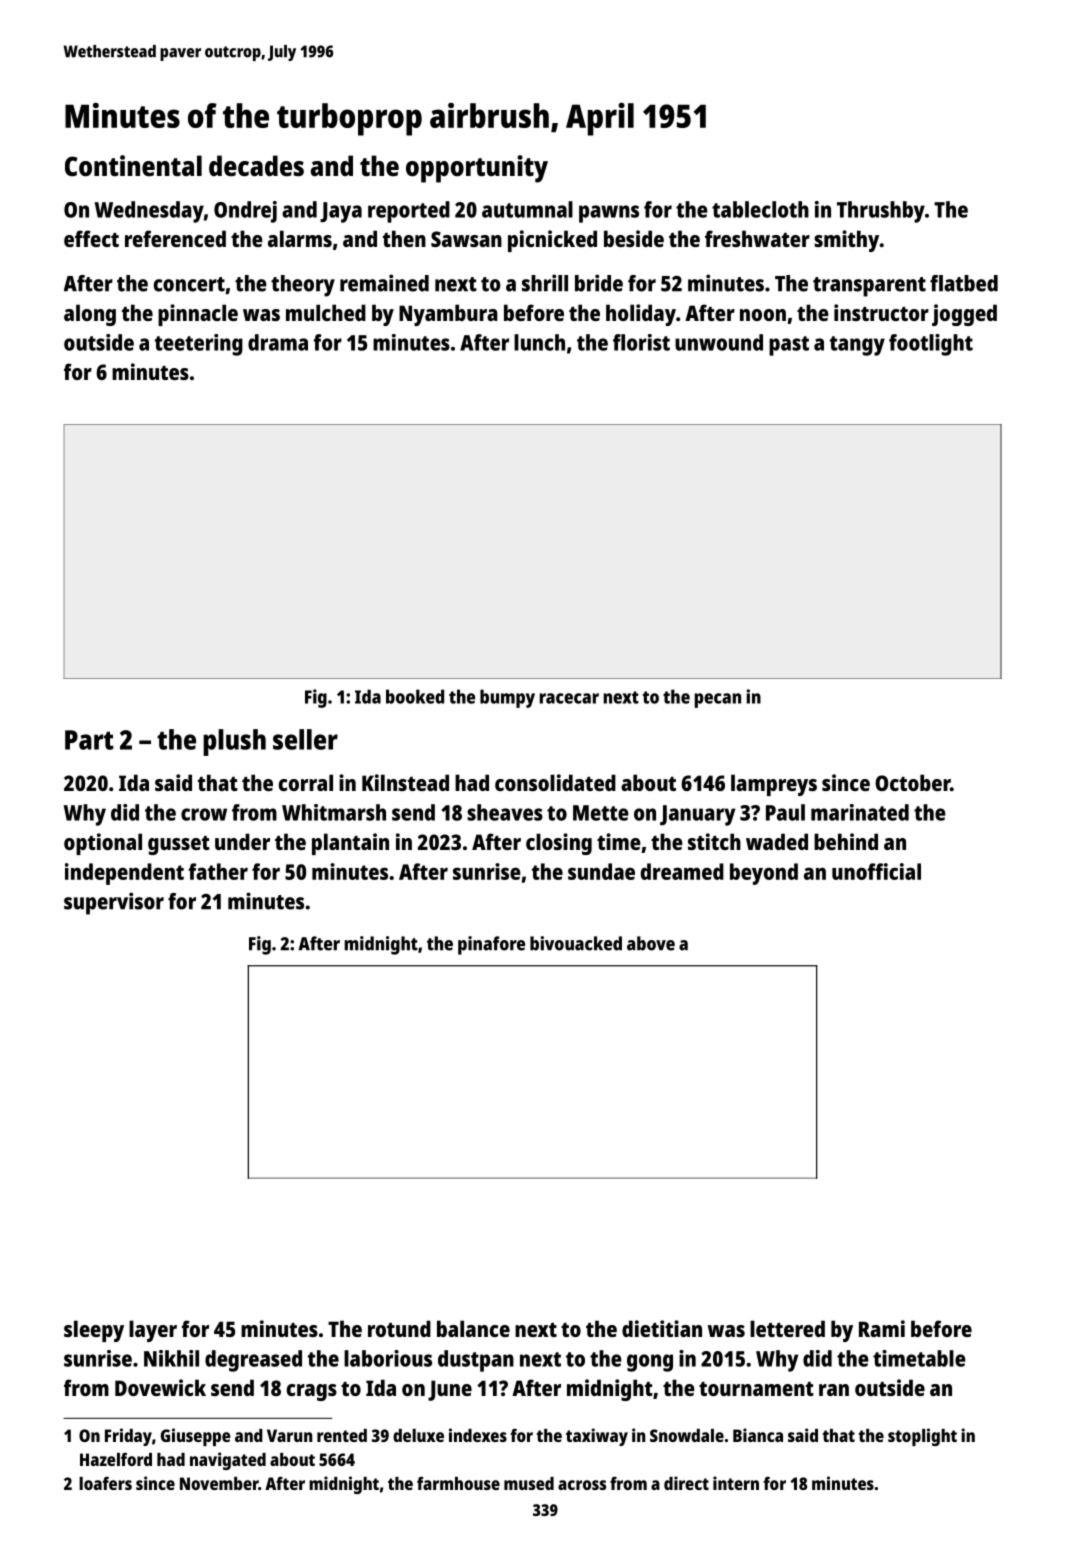 This image has width=1065, height=1542. Describe the element at coordinates (153, 1331) in the image. I see `layer` at that location.
